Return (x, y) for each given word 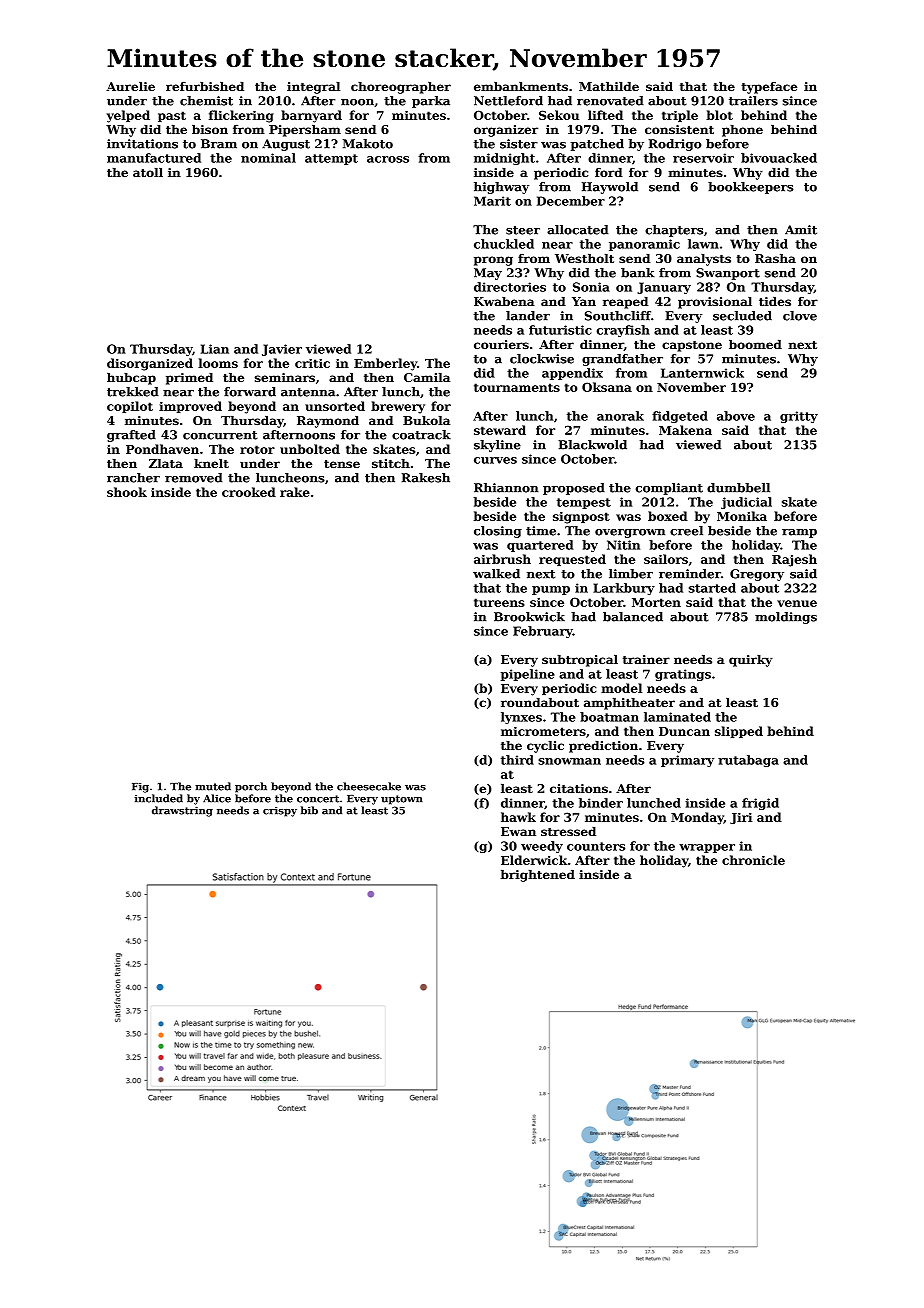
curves (495, 460)
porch (251, 787)
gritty (799, 417)
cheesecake (369, 786)
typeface (769, 88)
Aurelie (130, 86)
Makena (685, 430)
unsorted (335, 406)
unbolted (310, 449)
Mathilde (609, 86)
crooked (249, 492)
